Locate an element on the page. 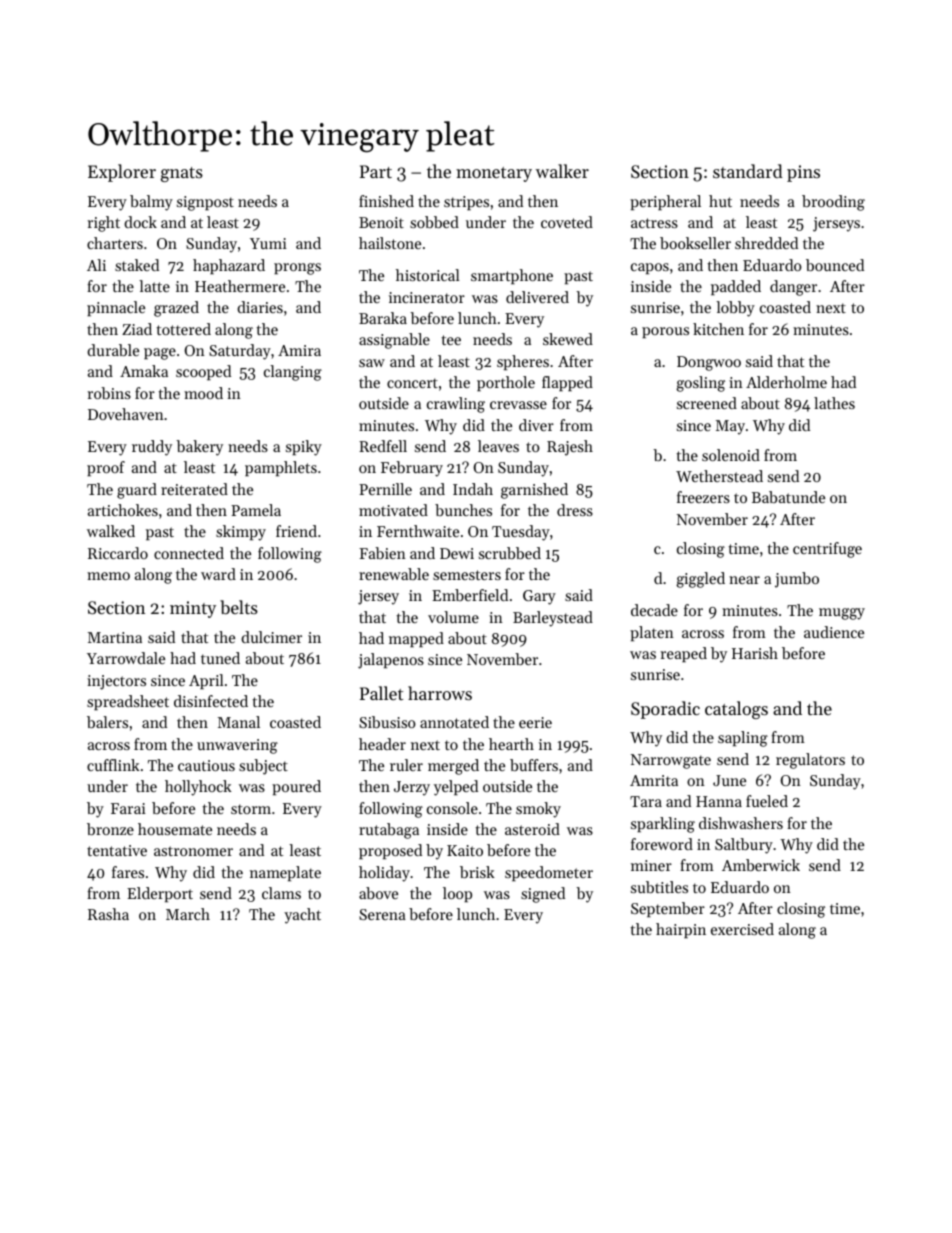 The image size is (952, 1233). Explorer is located at coordinates (122, 173).
